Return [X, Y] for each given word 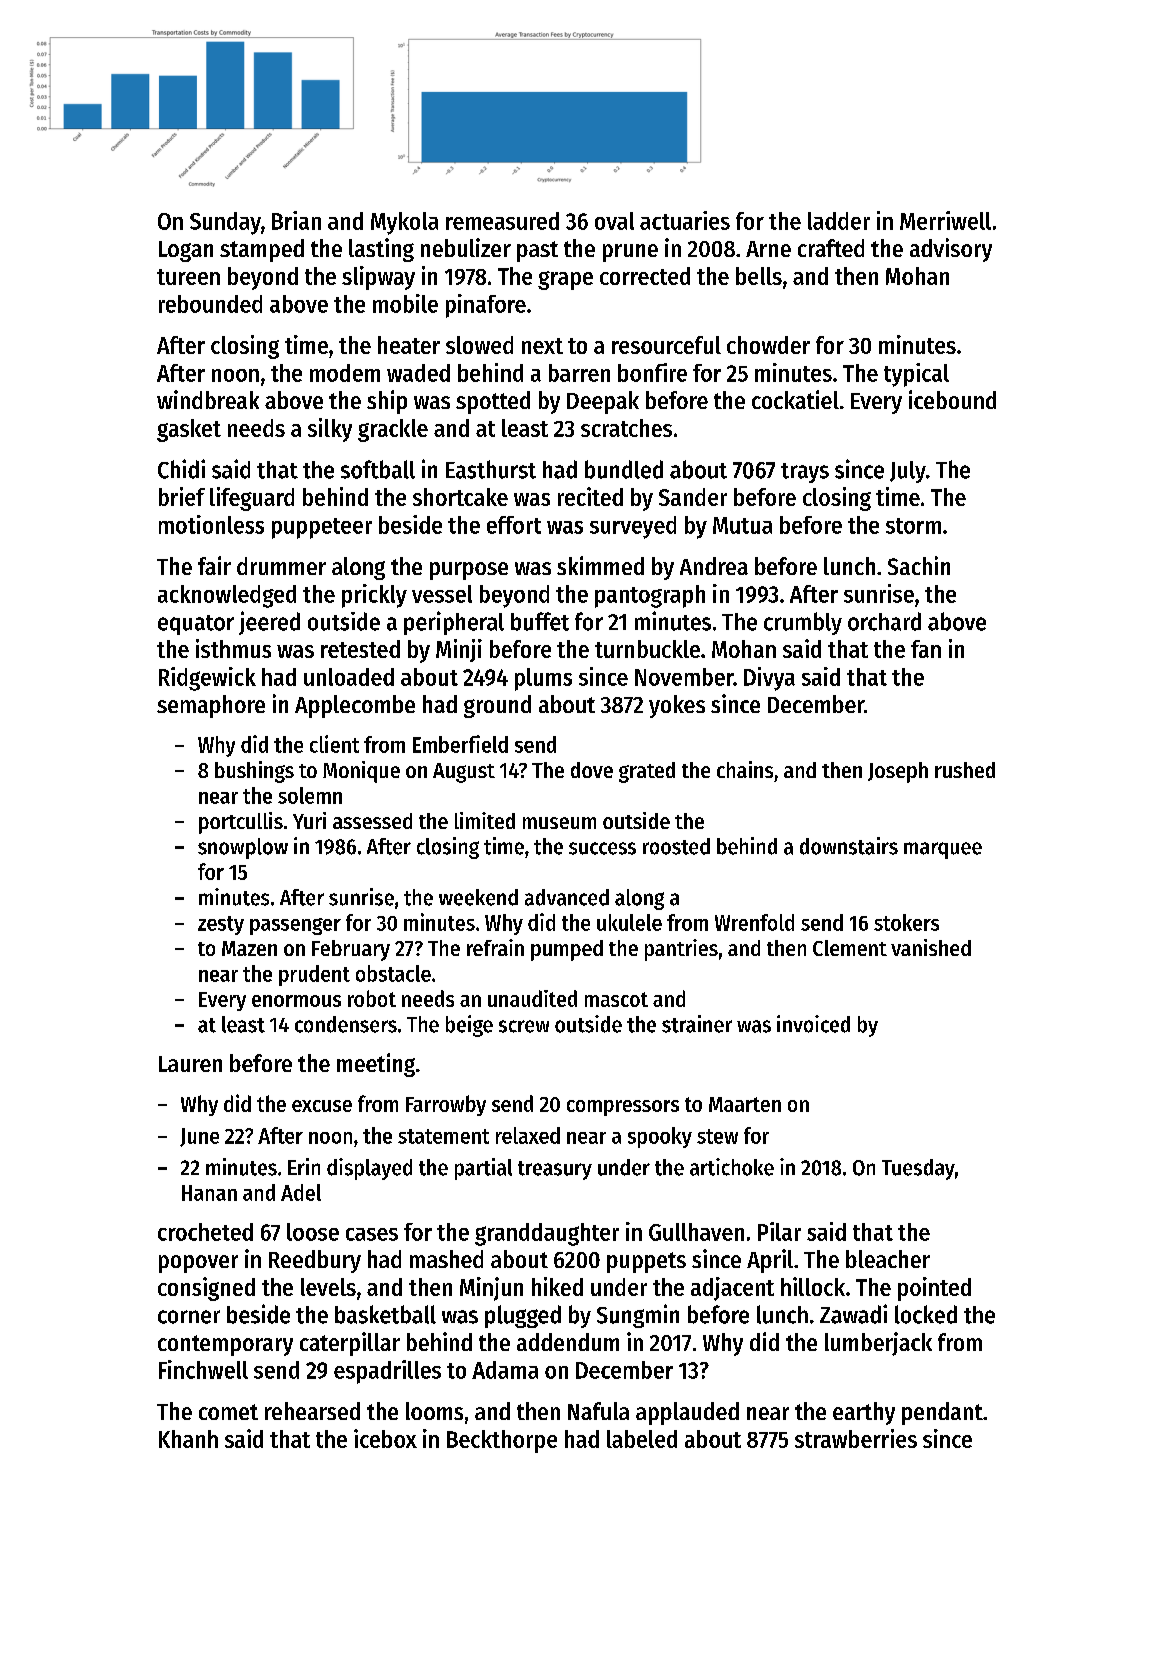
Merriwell [945, 220]
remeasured [502, 221]
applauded [687, 1413]
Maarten [745, 1104]
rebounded [210, 304]
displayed [369, 1169]
